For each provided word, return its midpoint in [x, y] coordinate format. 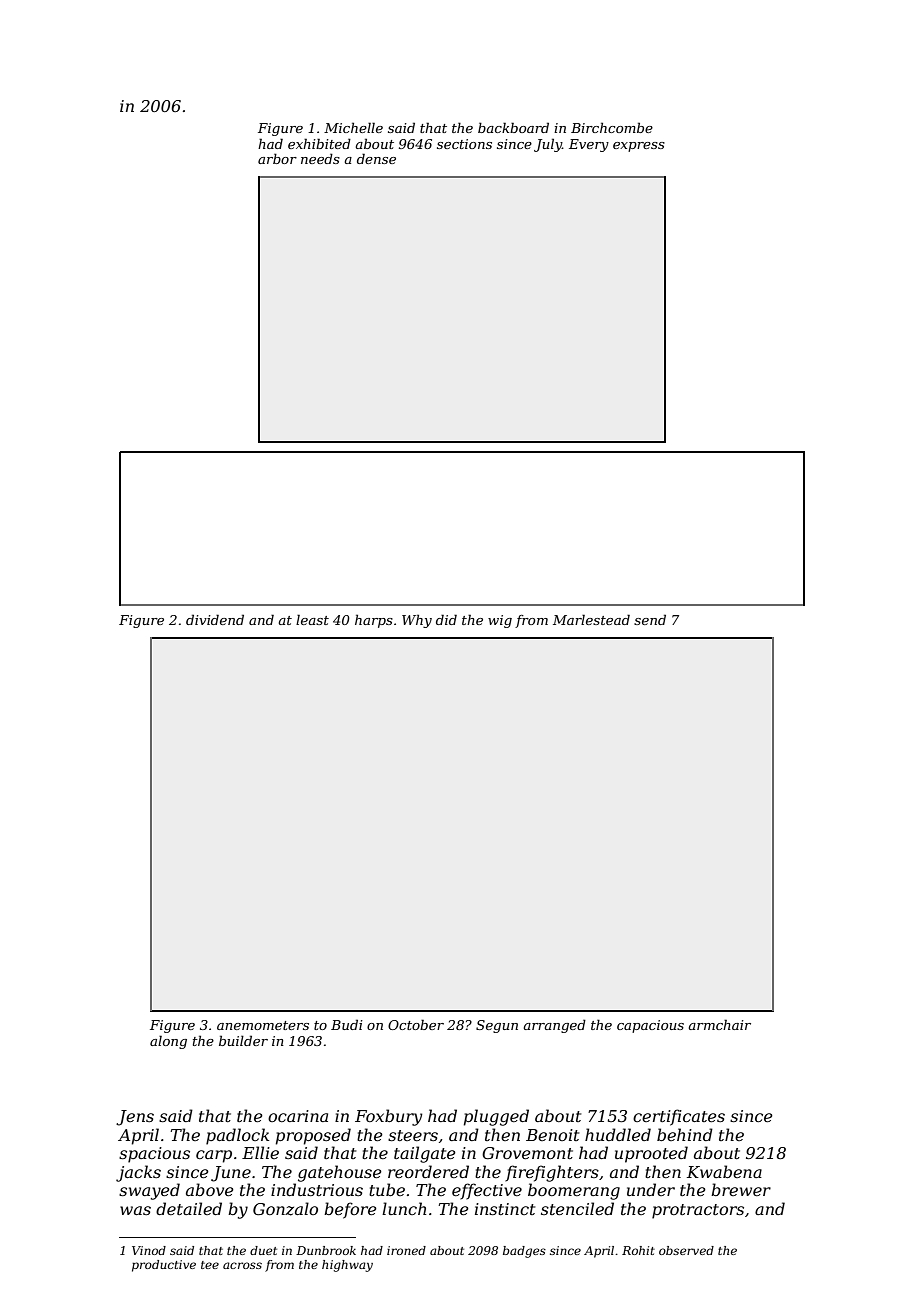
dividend [215, 619]
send [650, 619]
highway [347, 1266]
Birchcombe [612, 127]
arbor [277, 158]
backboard [513, 127]
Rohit [638, 1250]
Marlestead [591, 619]
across [242, 1265]
